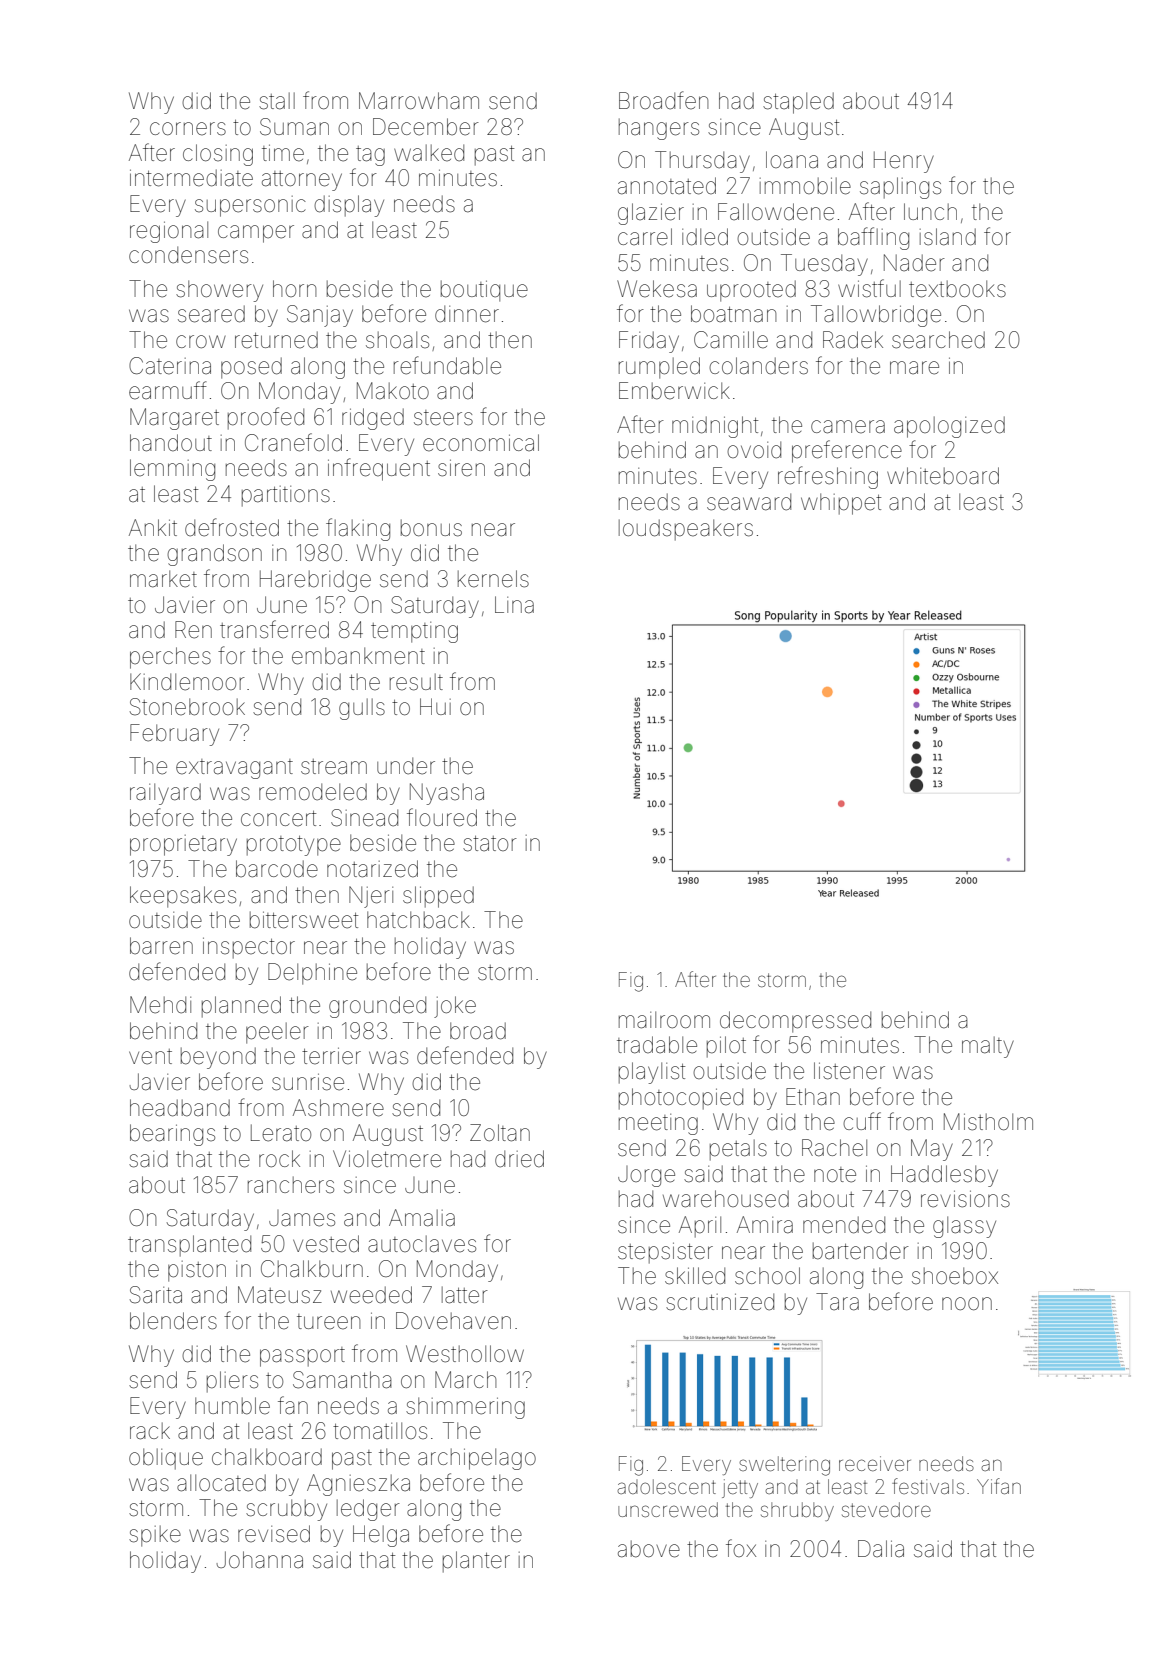  What do you see at coordinates (377, 1007) in the screenshot?
I see `grounded` at bounding box center [377, 1007].
